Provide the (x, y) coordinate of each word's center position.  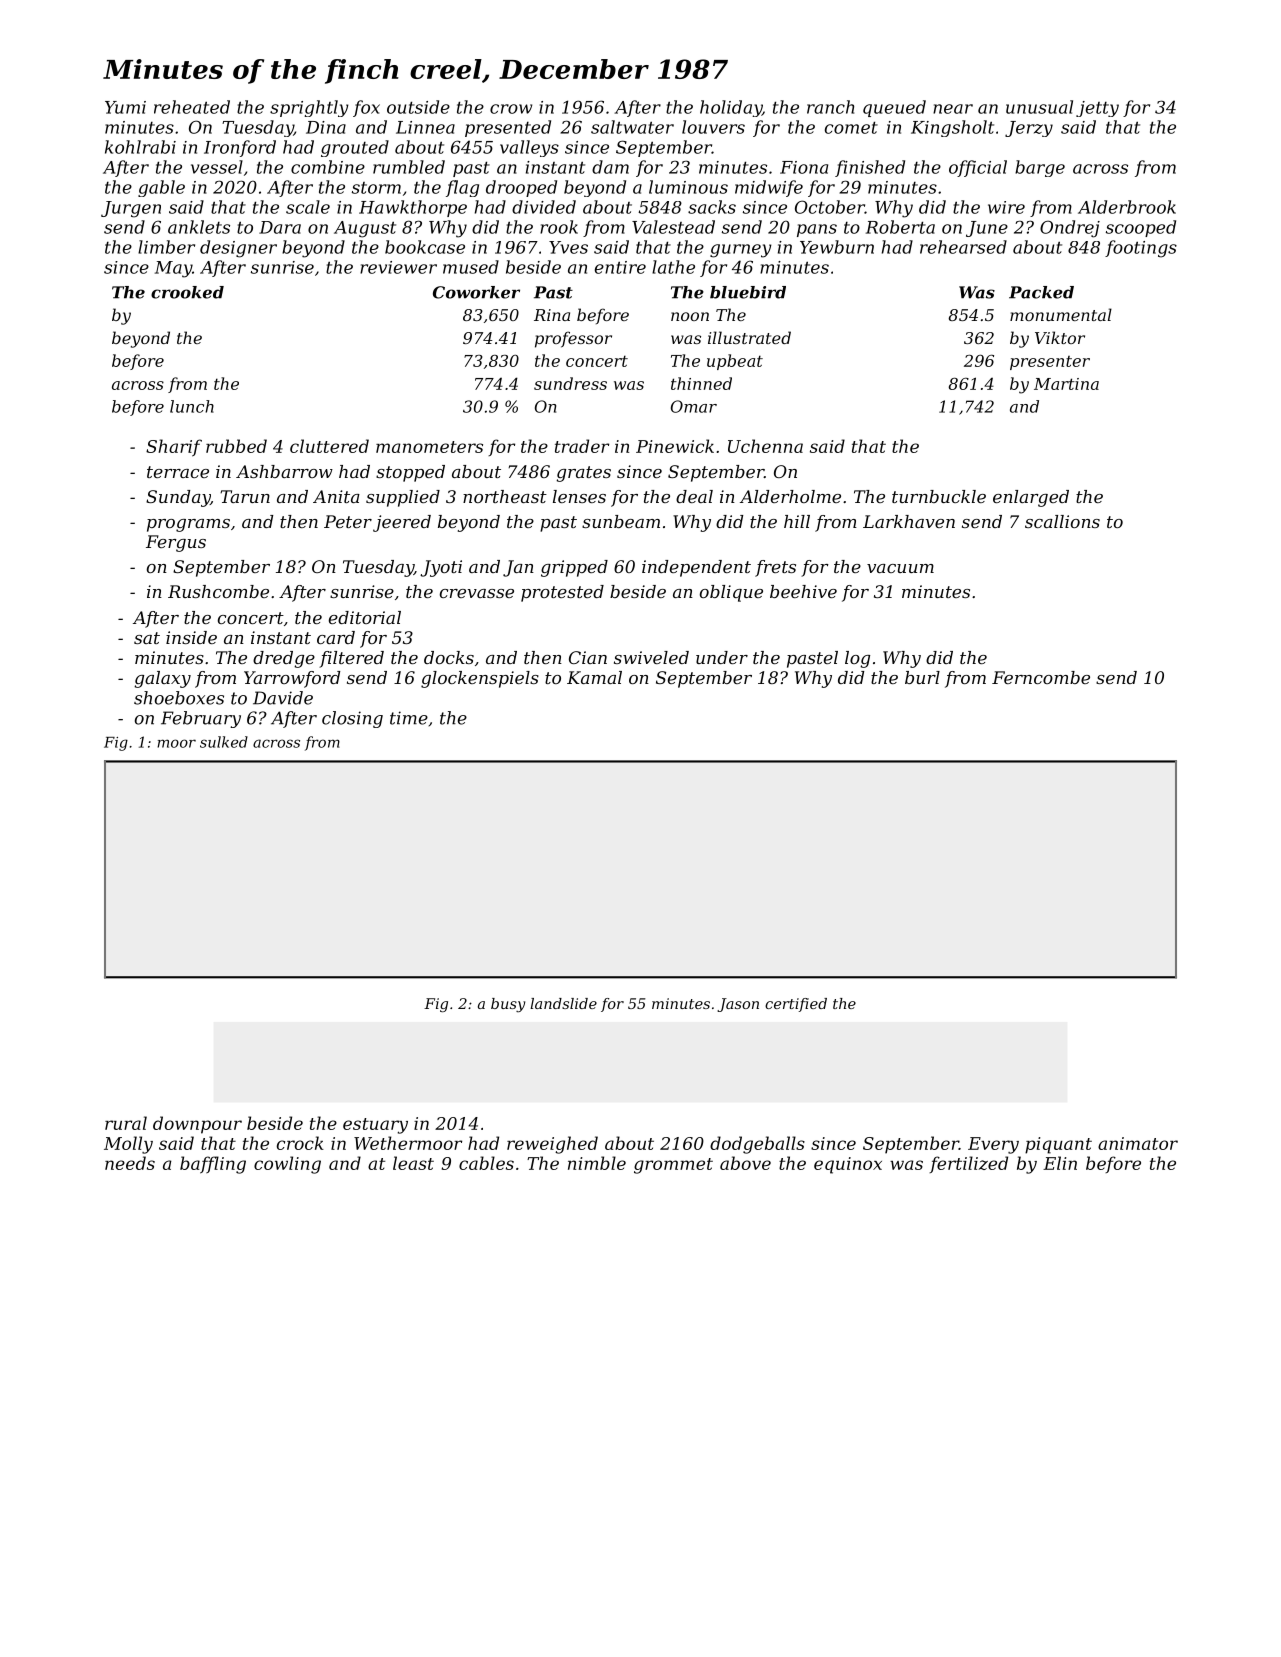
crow (511, 109)
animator (1138, 1143)
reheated (192, 107)
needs (130, 1163)
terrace (178, 472)
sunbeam (621, 521)
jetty (1097, 109)
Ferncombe (1041, 677)
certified (796, 1005)
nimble (597, 1163)
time (409, 718)
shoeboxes (179, 698)
